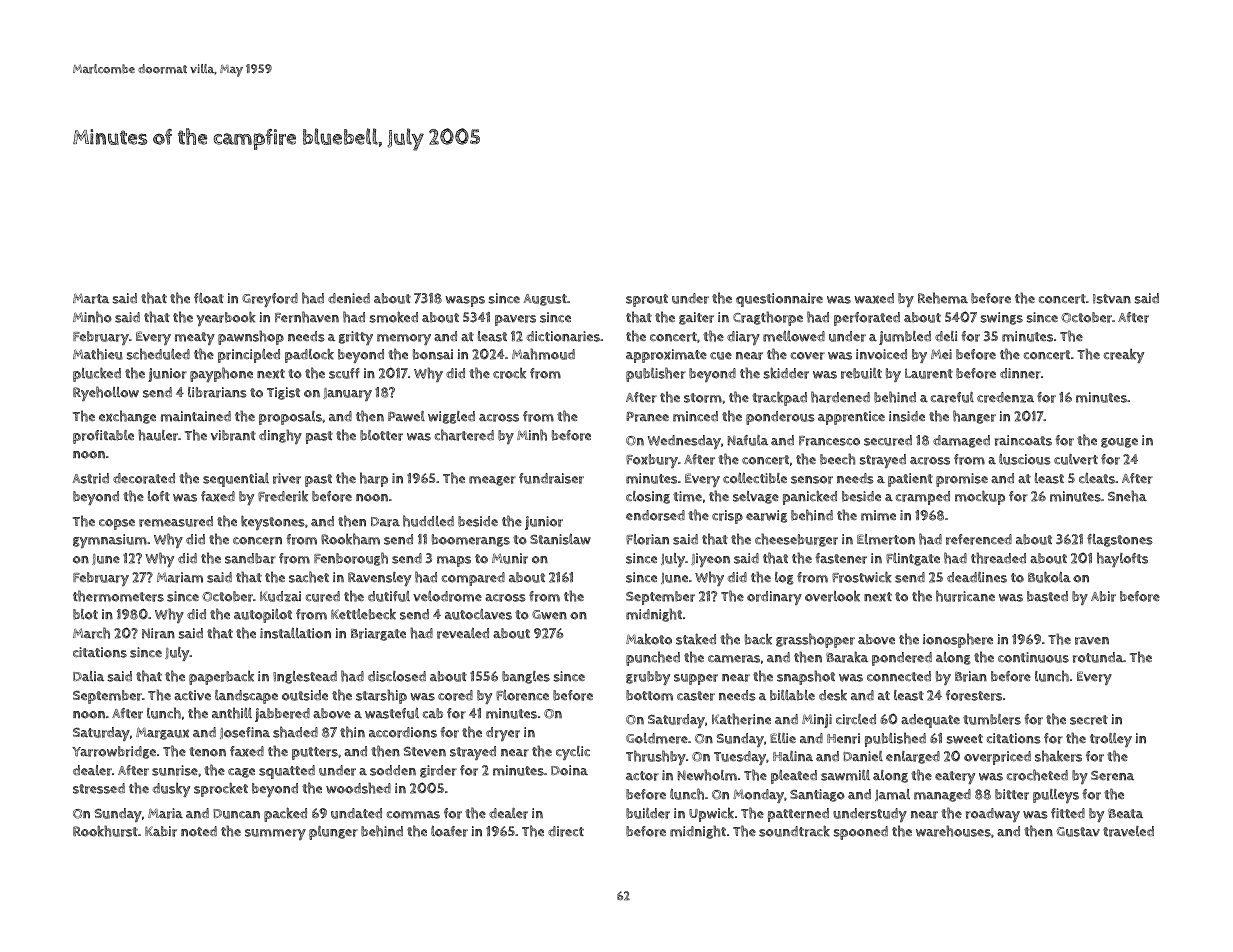 The width and height of the image is (1233, 952). I want to click on actor, so click(642, 776).
